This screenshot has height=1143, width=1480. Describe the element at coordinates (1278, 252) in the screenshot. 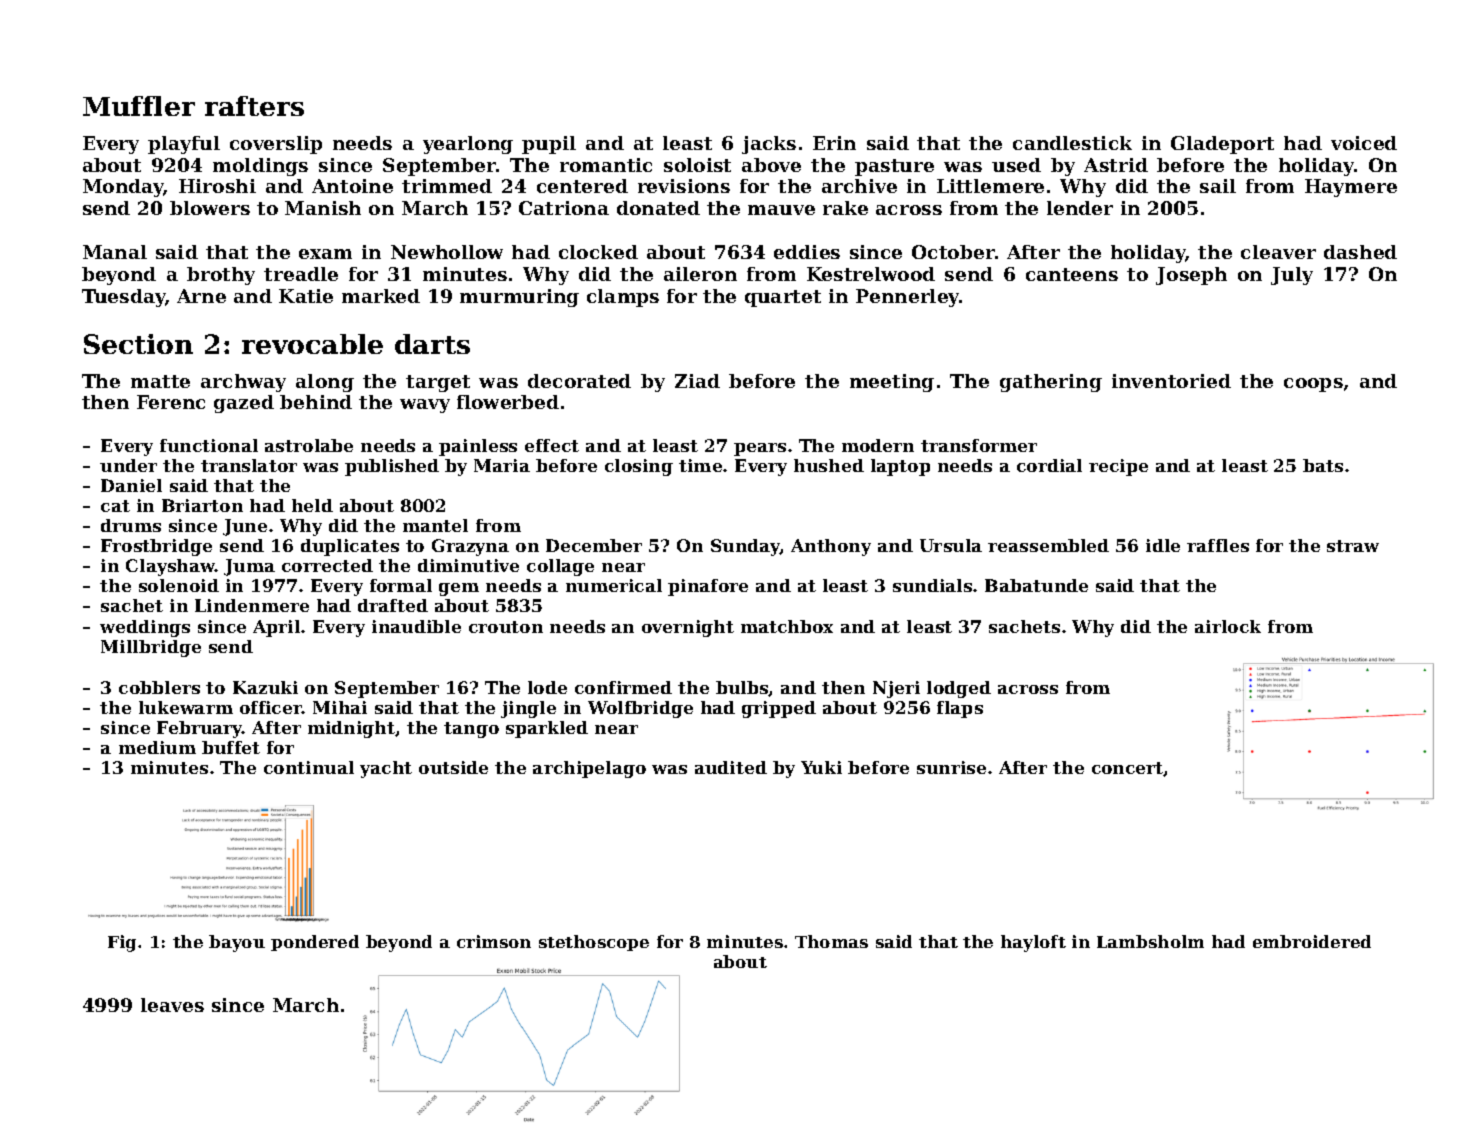

I see `cleaver` at that location.
